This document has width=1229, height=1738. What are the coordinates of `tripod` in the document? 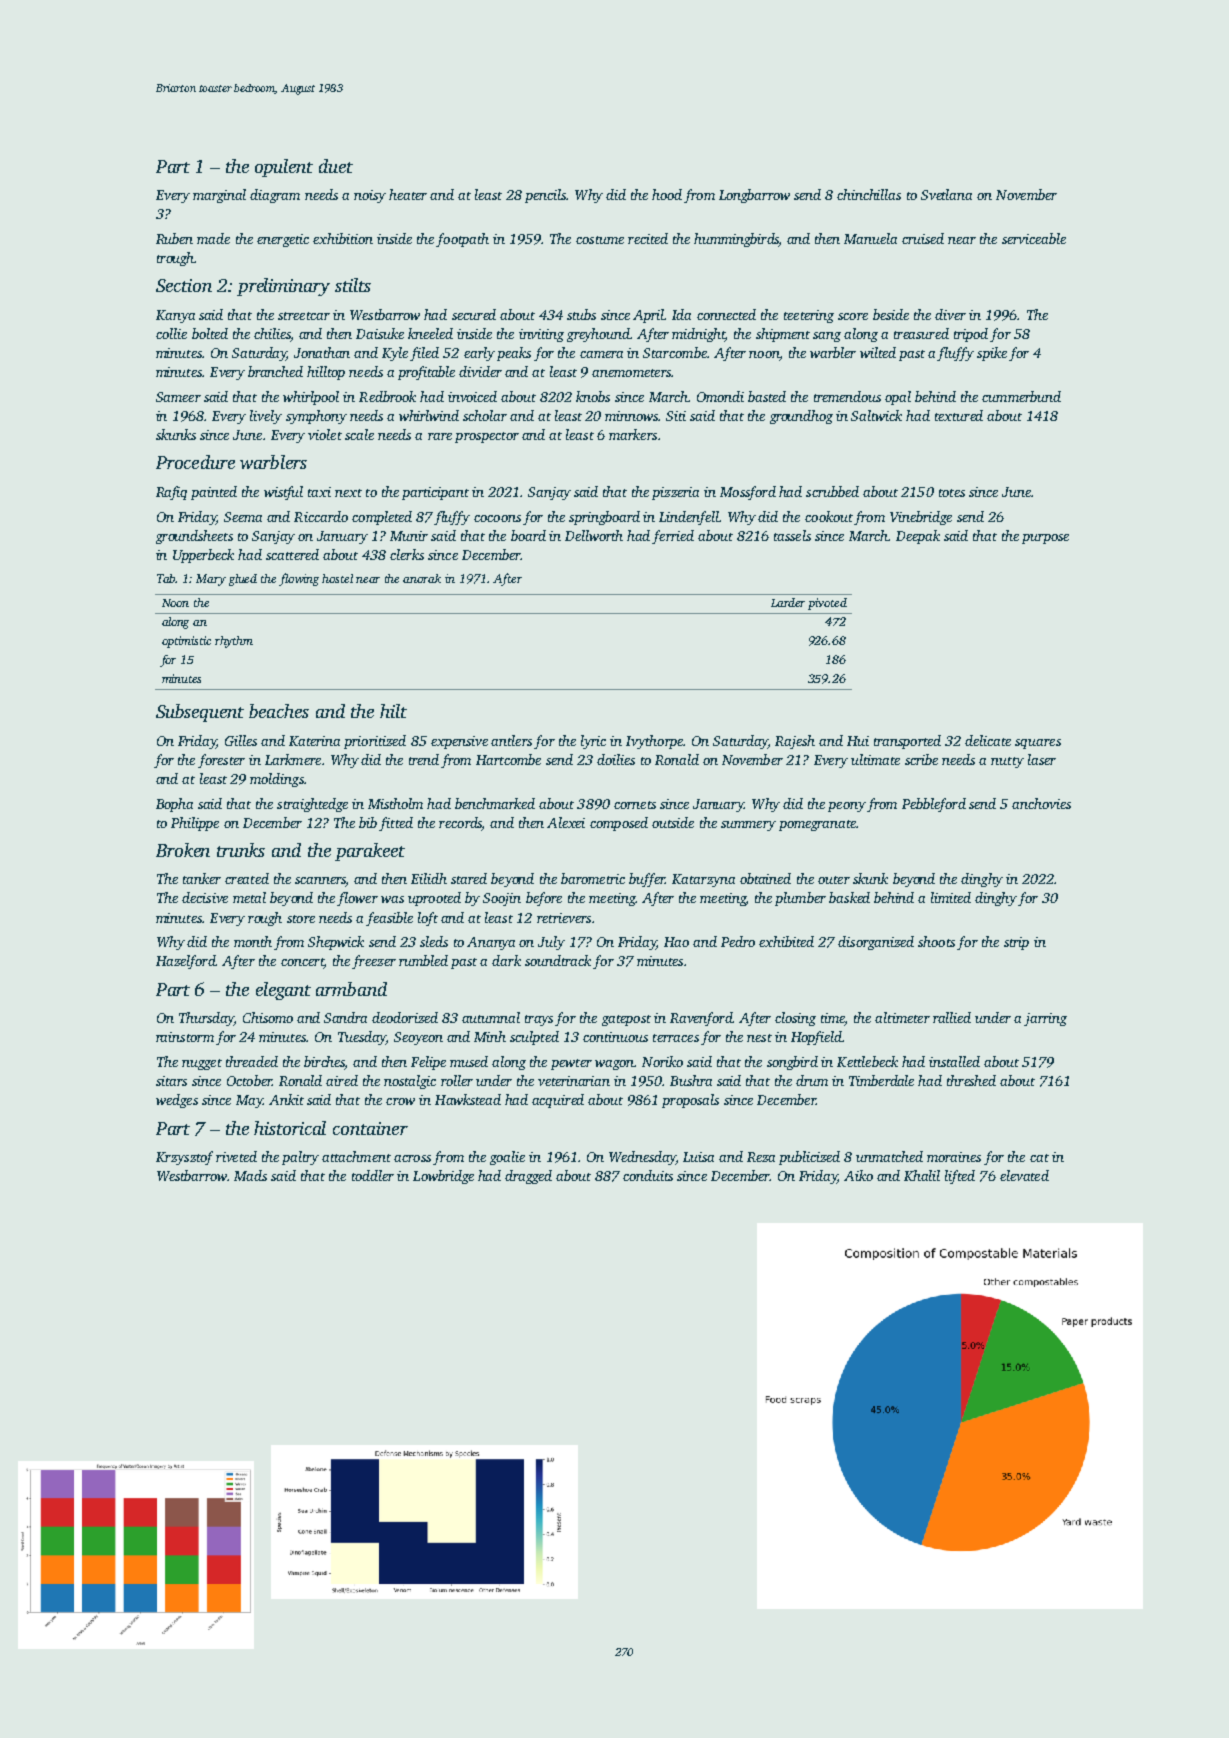 It's located at (971, 335).
